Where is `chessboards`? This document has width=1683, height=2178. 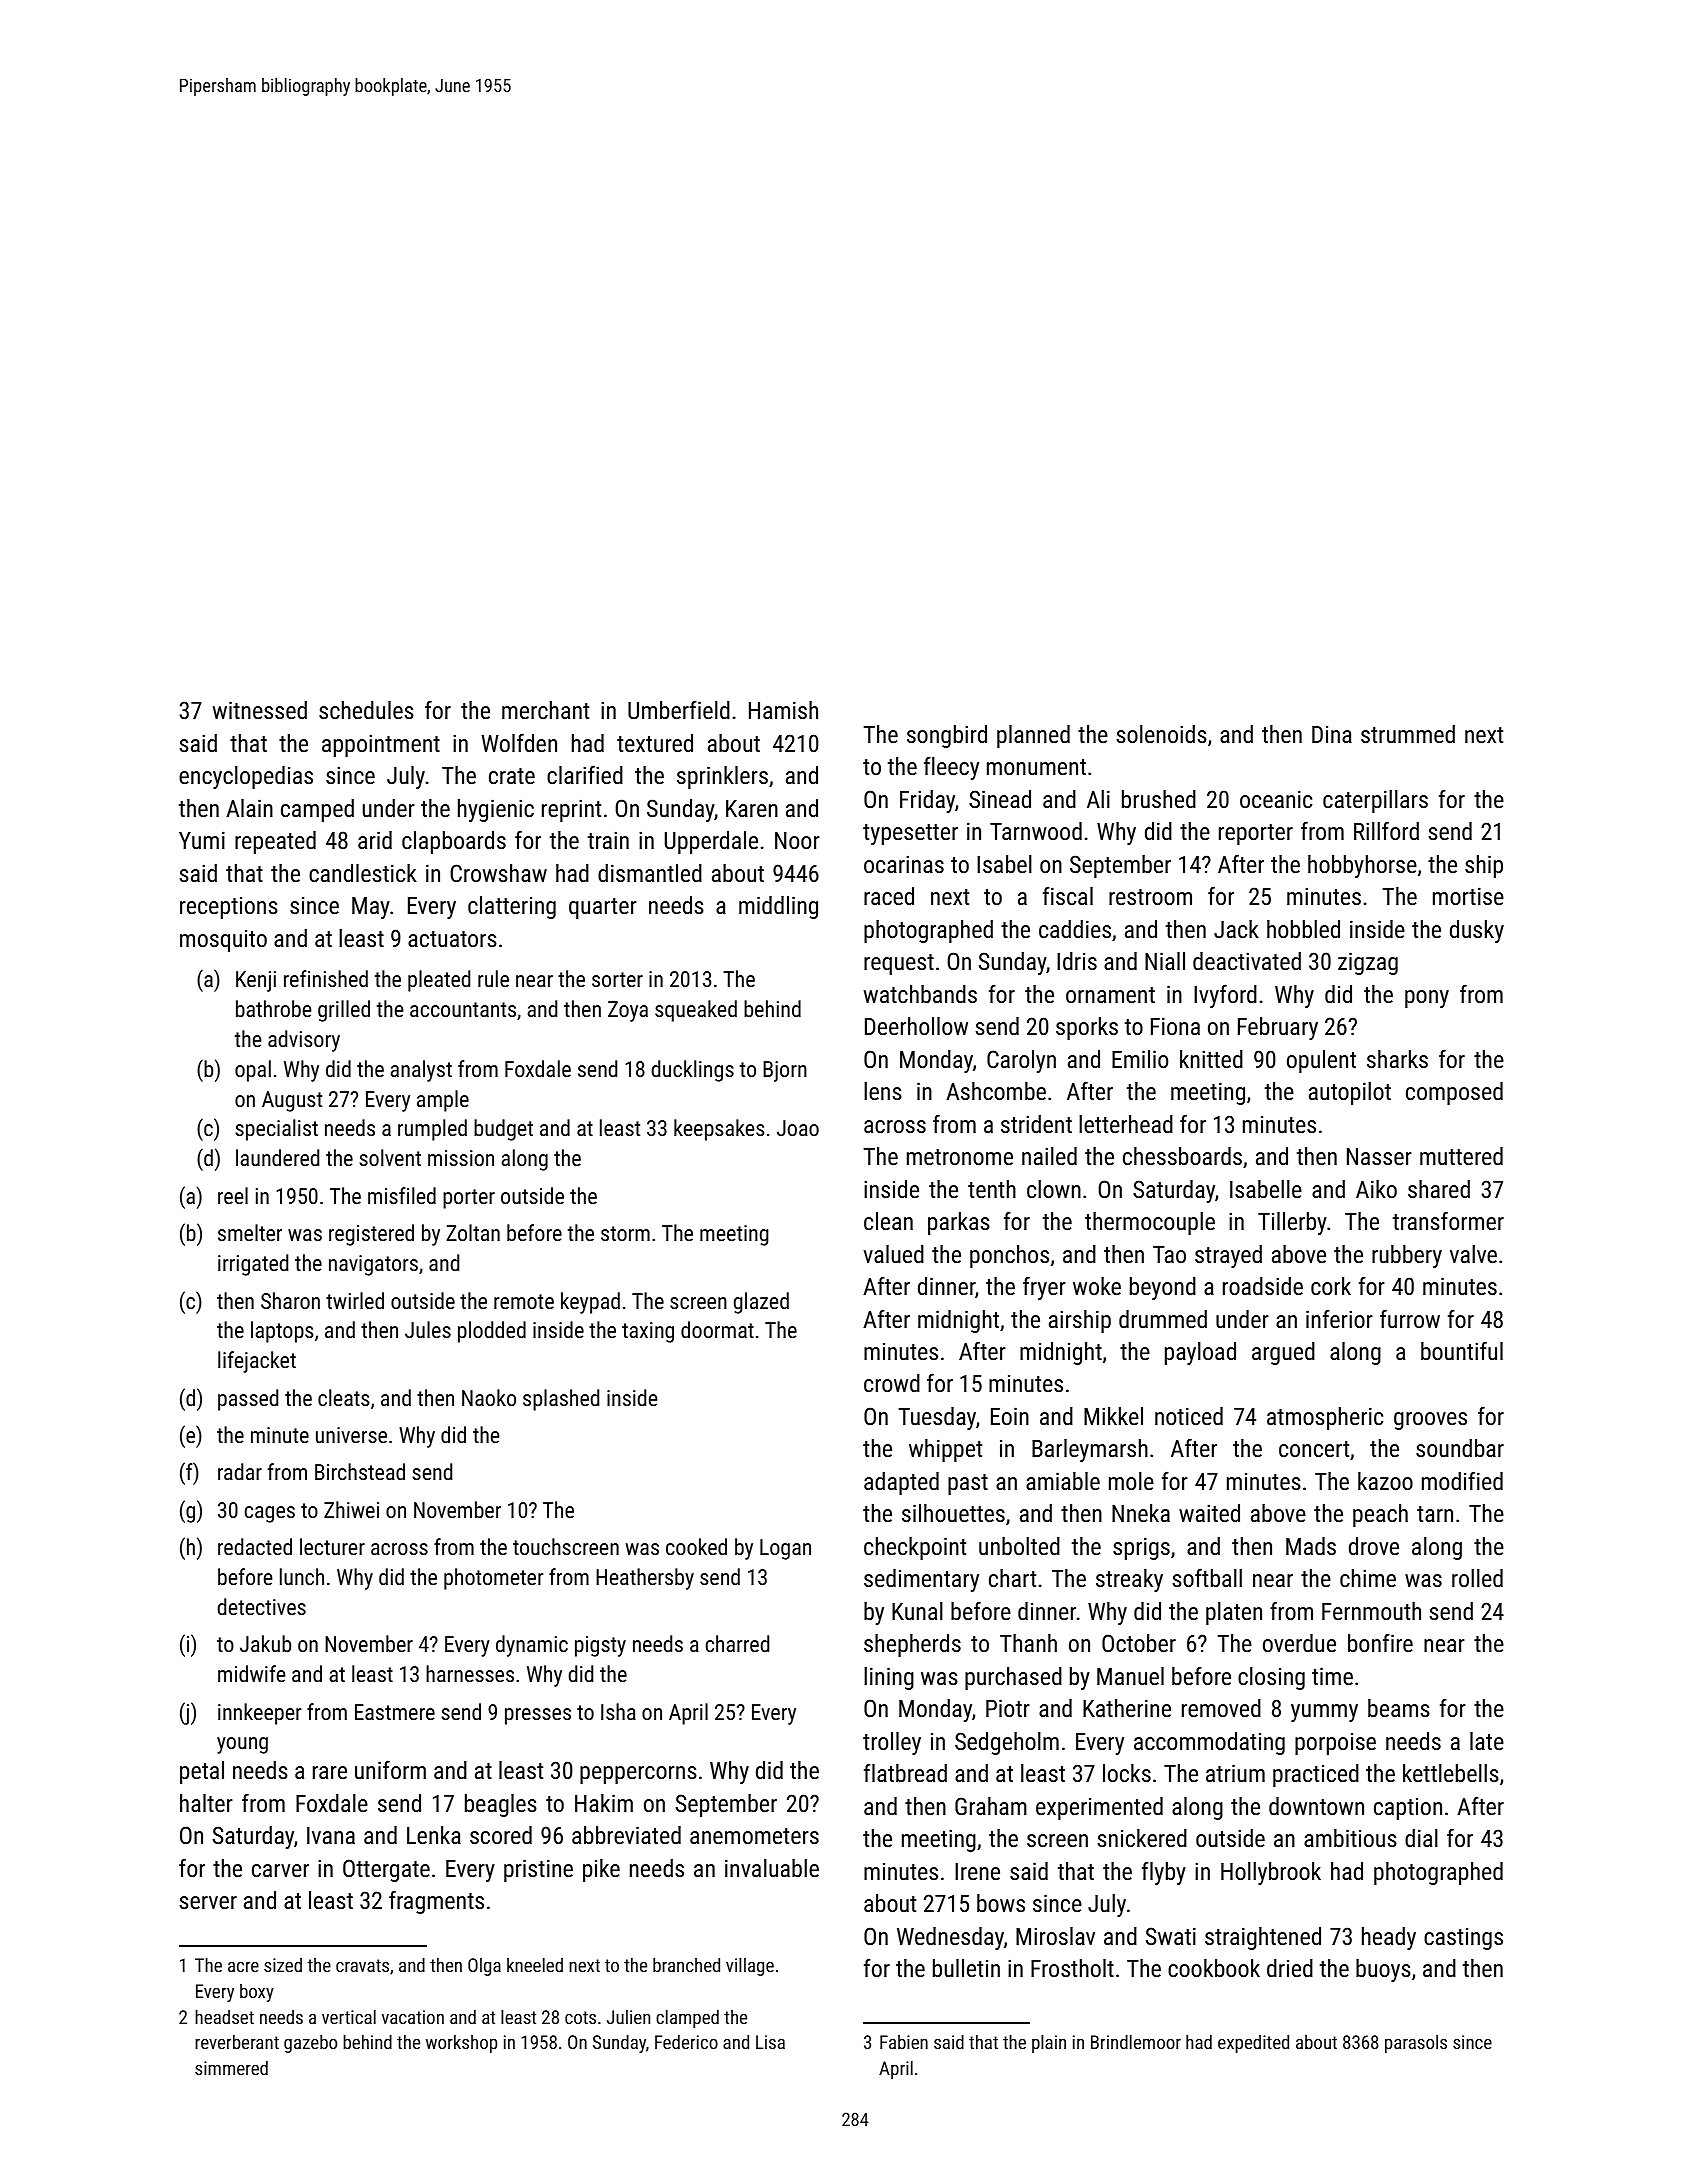
chessboards is located at coordinates (1182, 1156).
